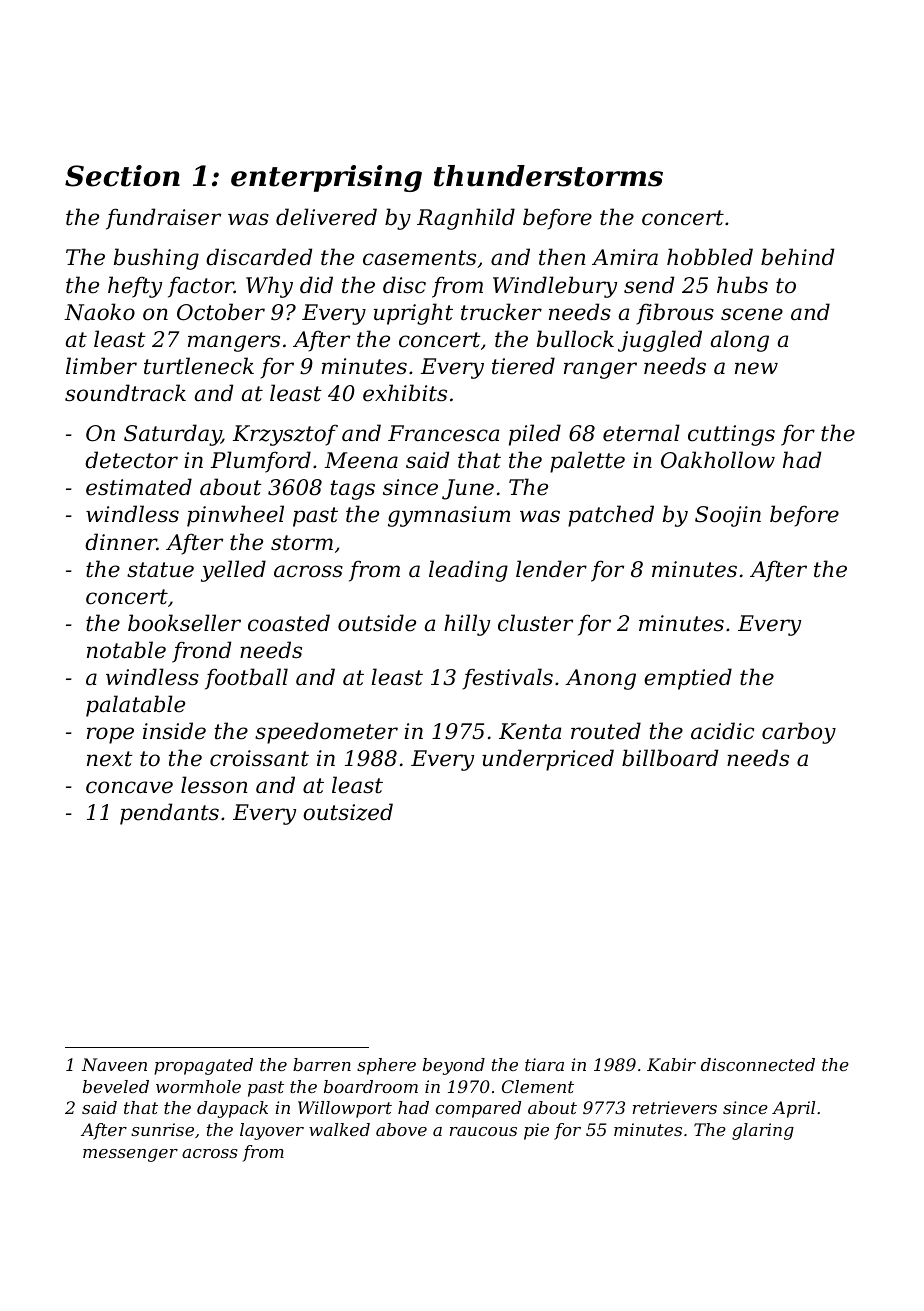 The height and width of the screenshot is (1311, 924). What do you see at coordinates (405, 393) in the screenshot?
I see `exhibits` at bounding box center [405, 393].
